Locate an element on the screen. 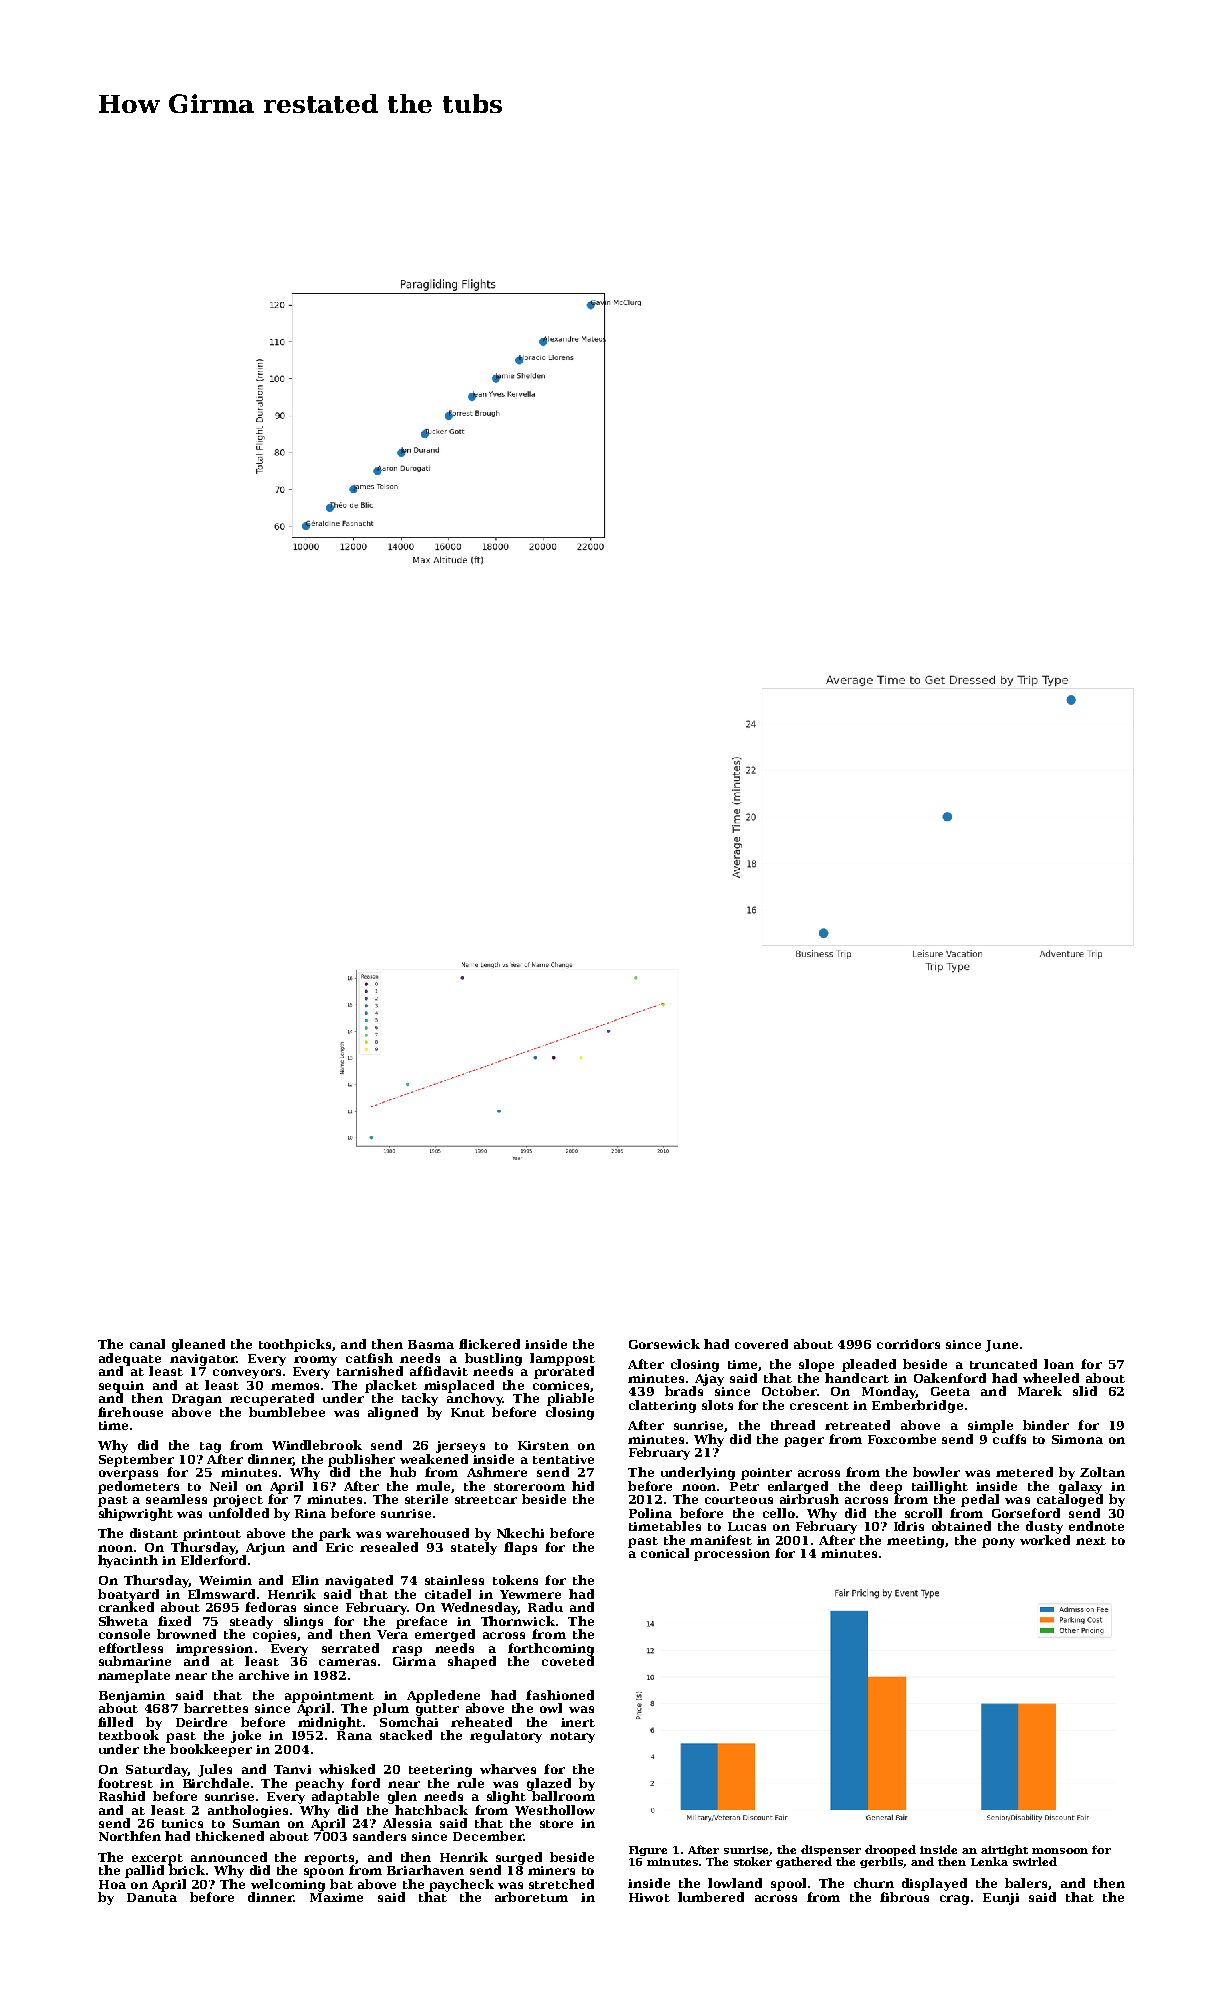 The image size is (1223, 2014). pony is located at coordinates (998, 1543).
